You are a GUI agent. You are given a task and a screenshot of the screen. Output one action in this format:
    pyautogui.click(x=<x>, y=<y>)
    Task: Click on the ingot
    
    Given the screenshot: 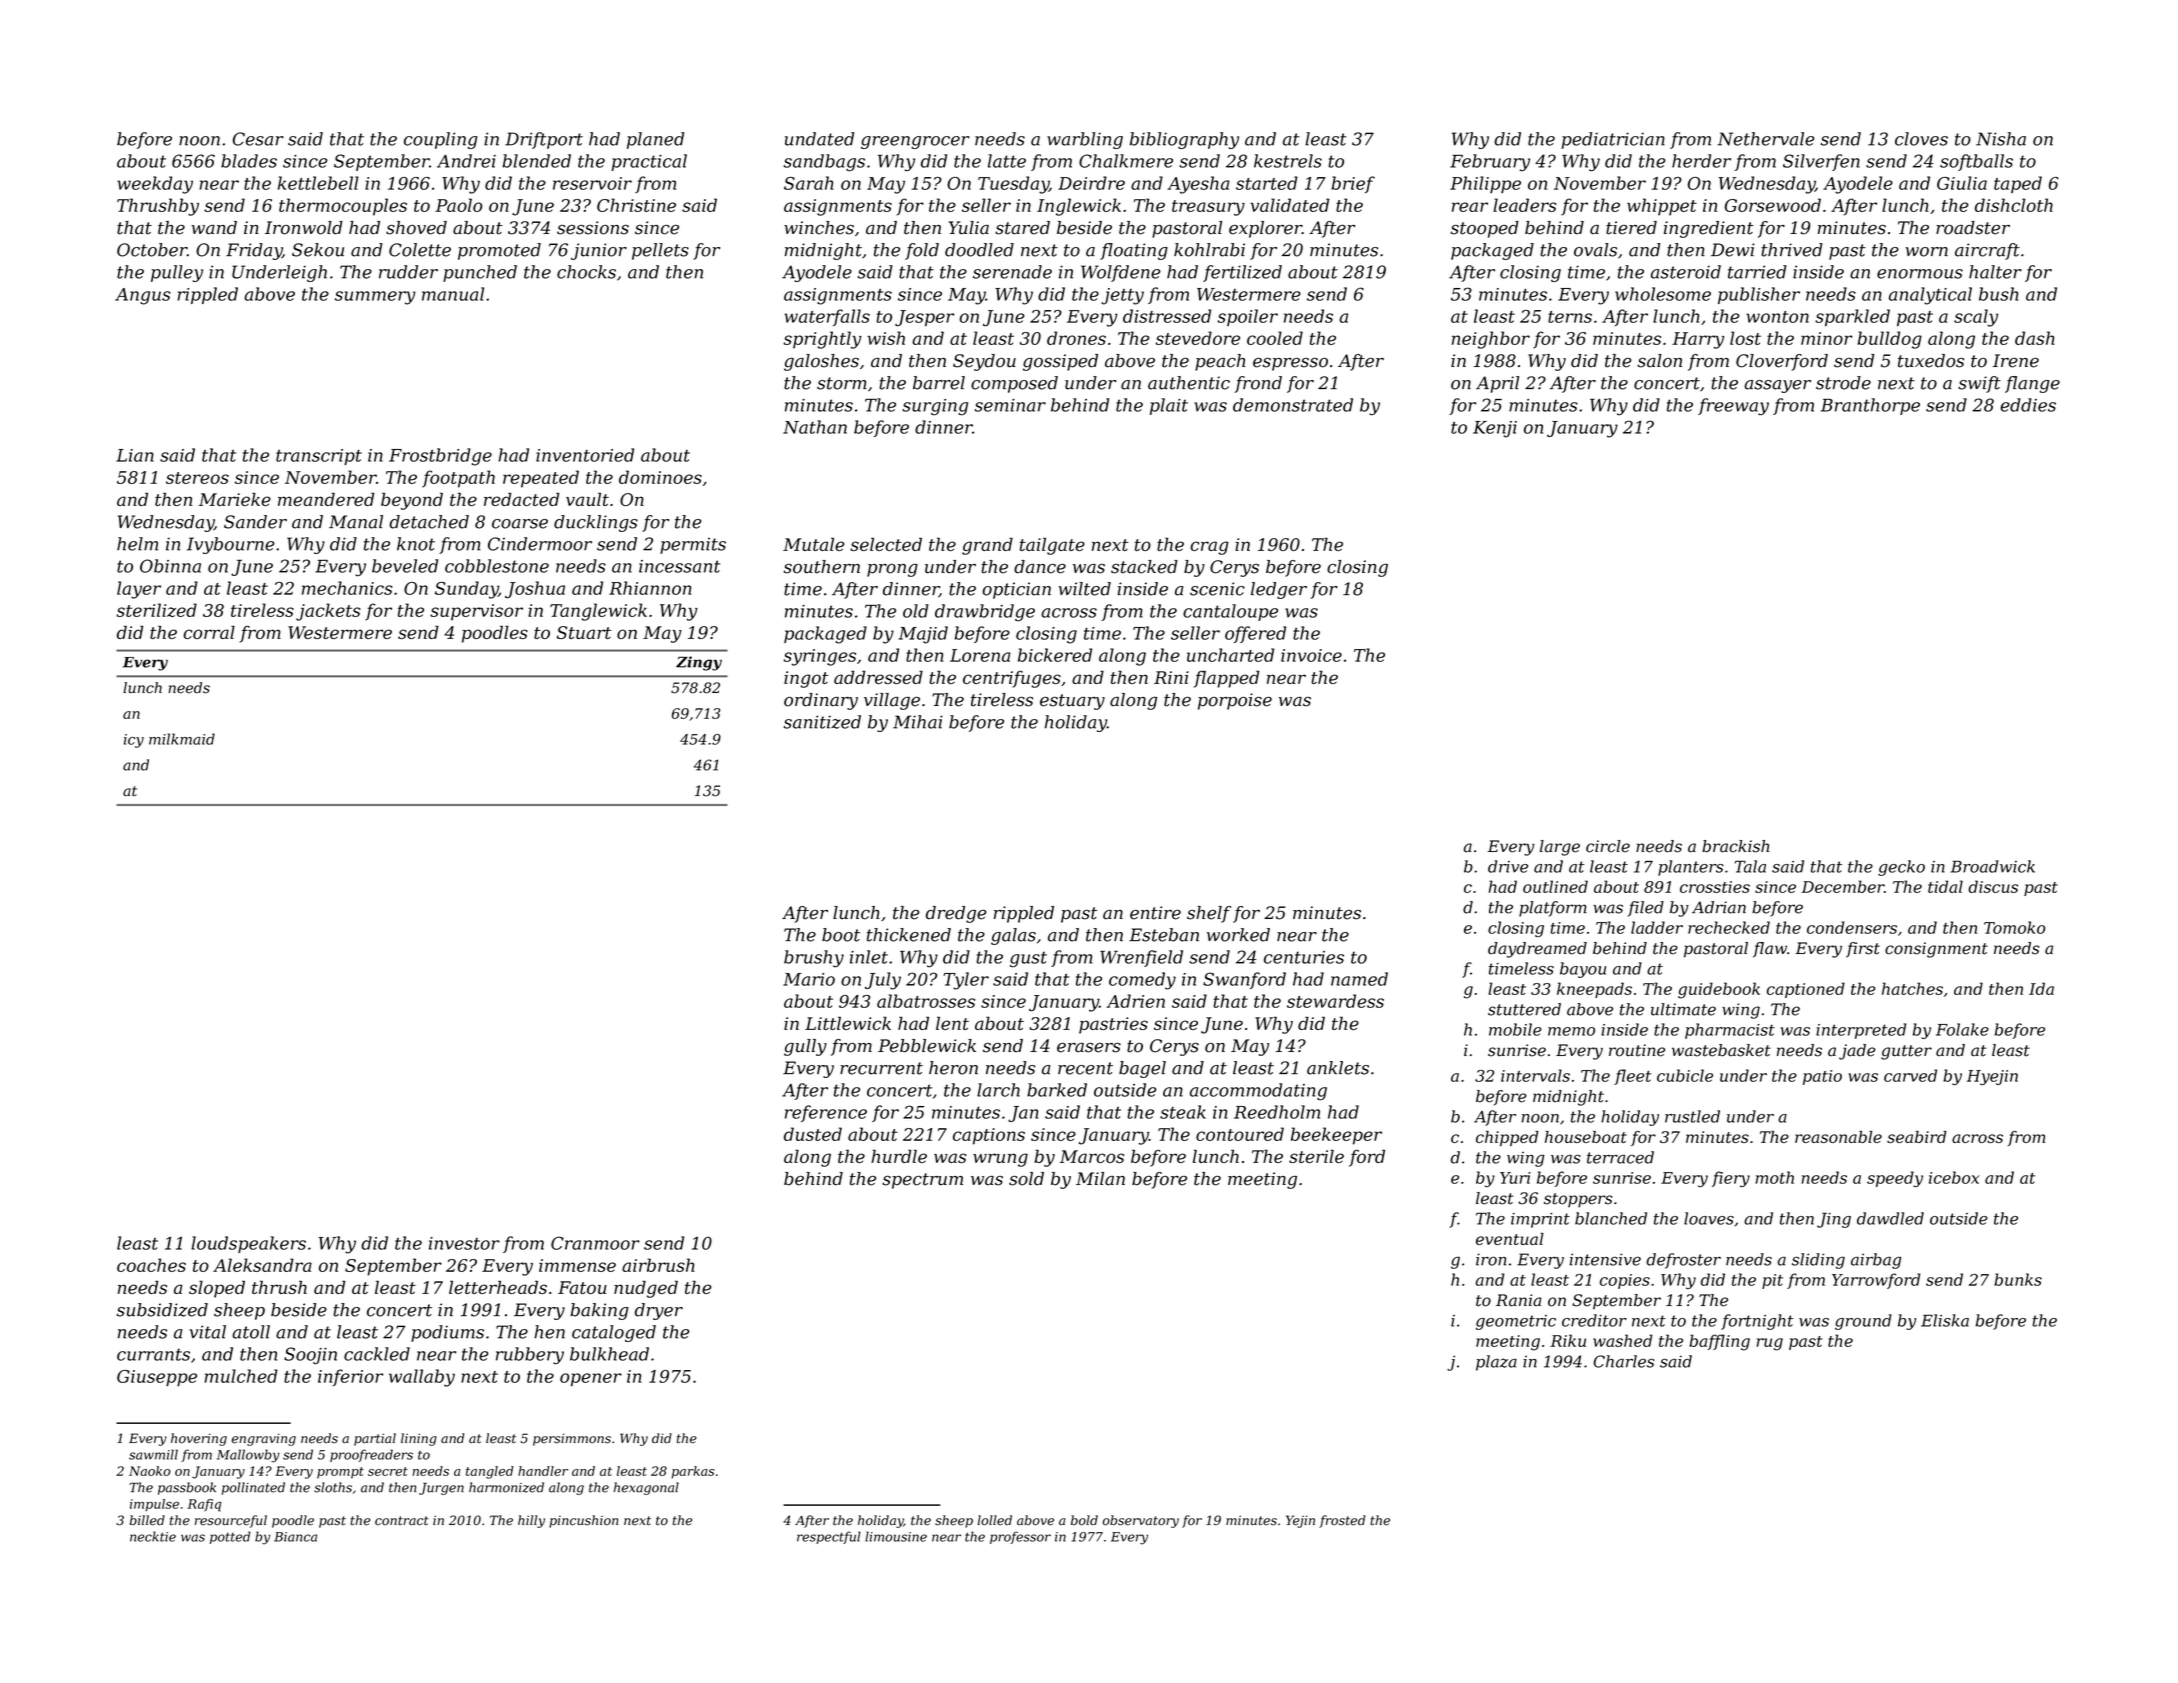 What is the action you would take?
    pyautogui.click(x=806, y=679)
